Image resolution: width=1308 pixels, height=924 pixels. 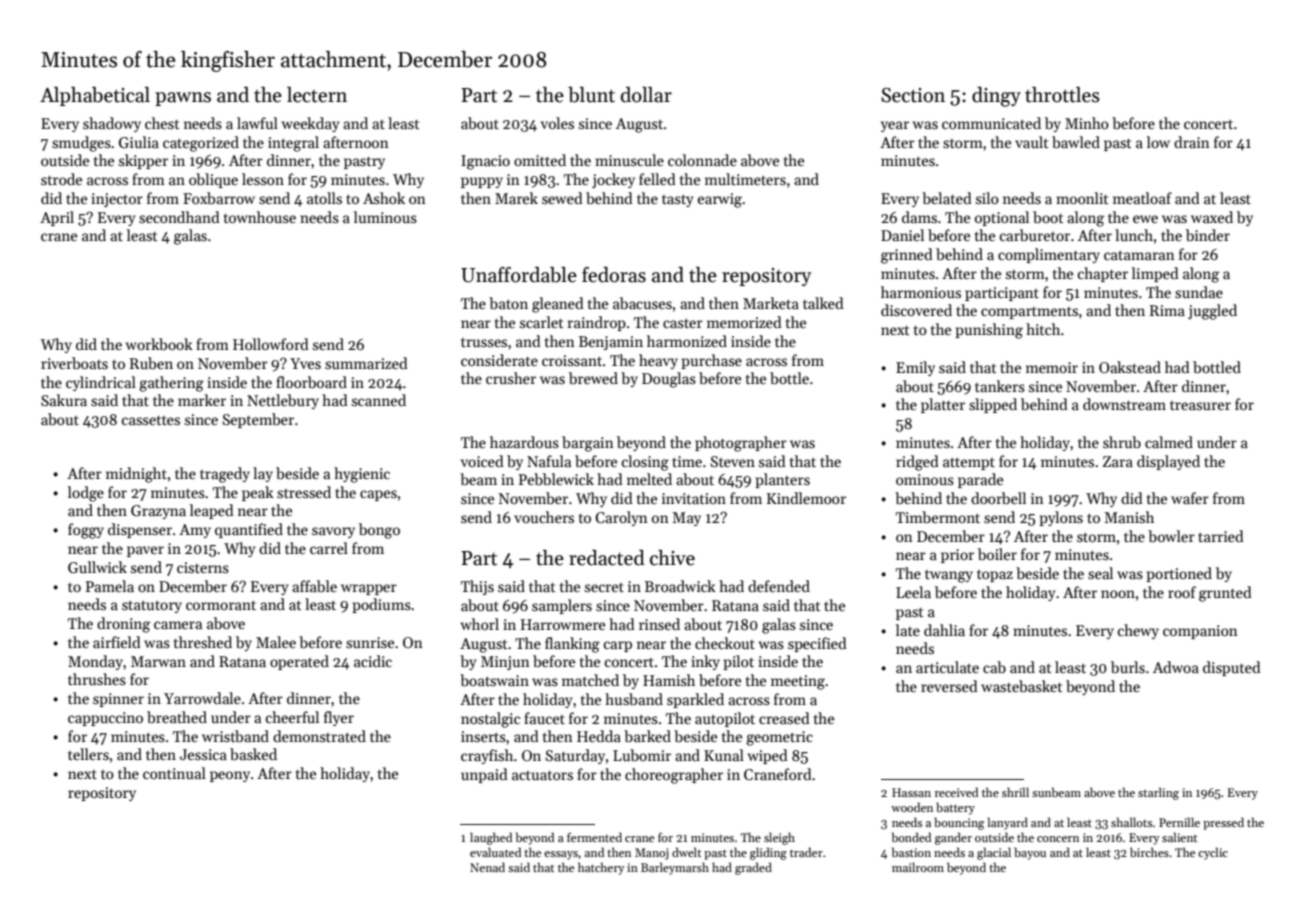 What do you see at coordinates (895, 126) in the screenshot?
I see `year` at bounding box center [895, 126].
